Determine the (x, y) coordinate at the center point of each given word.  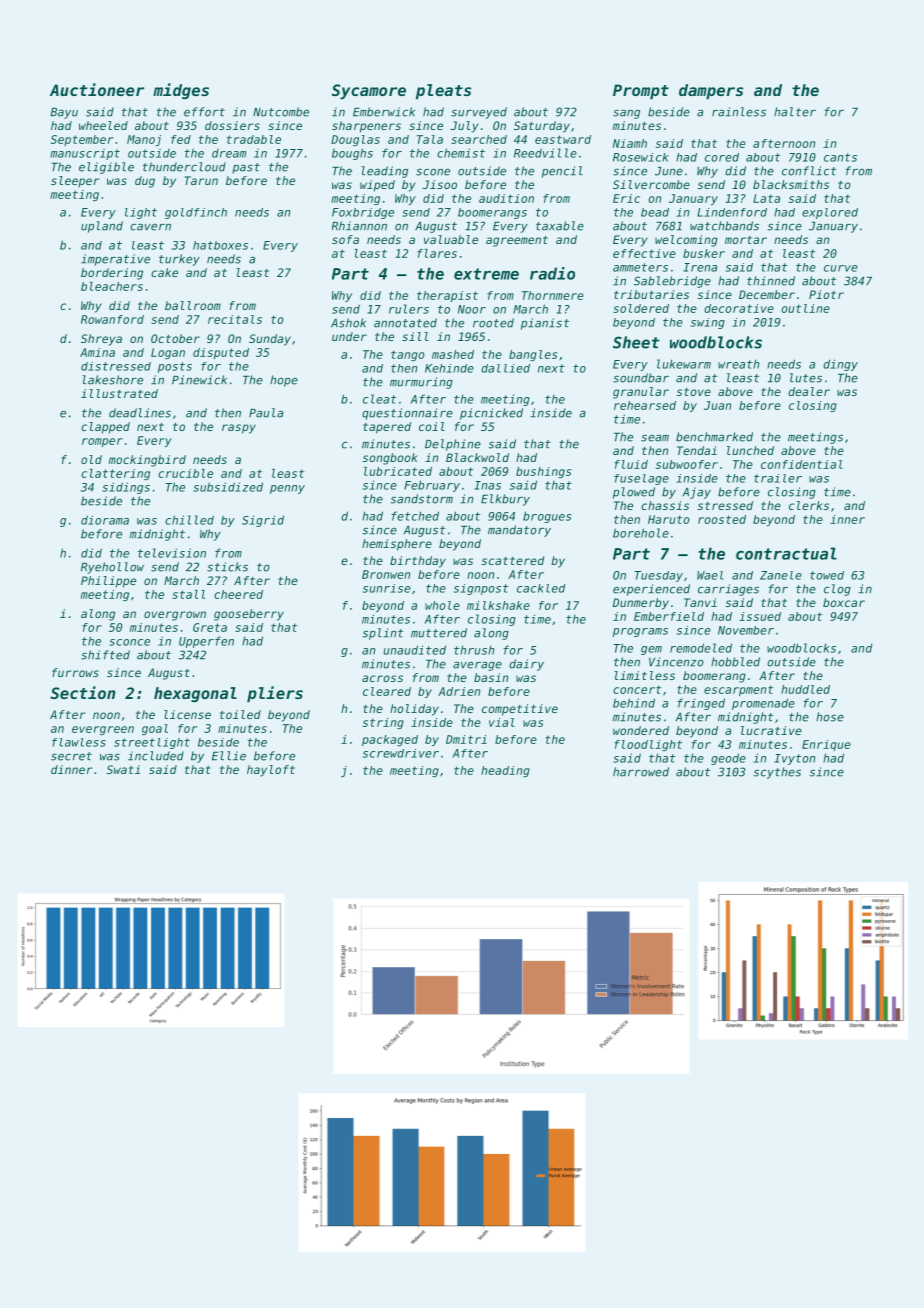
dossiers (232, 125)
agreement (517, 241)
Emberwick (384, 112)
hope (284, 381)
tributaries (651, 294)
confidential (802, 464)
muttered (439, 633)
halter (795, 112)
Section (83, 692)
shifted (105, 655)
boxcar (844, 602)
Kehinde (449, 368)
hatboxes (220, 245)
